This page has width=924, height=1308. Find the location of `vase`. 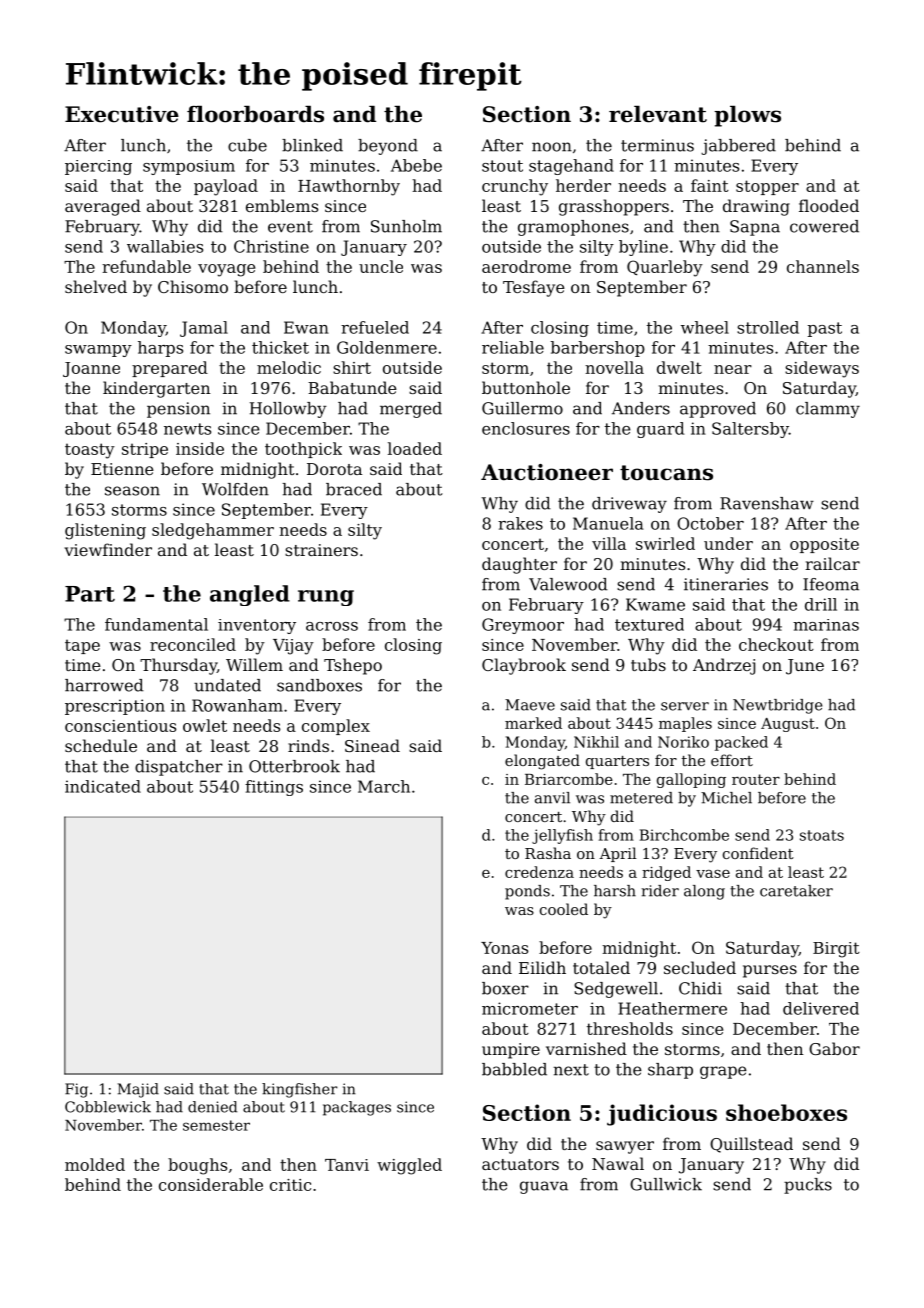

vase is located at coordinates (713, 874).
